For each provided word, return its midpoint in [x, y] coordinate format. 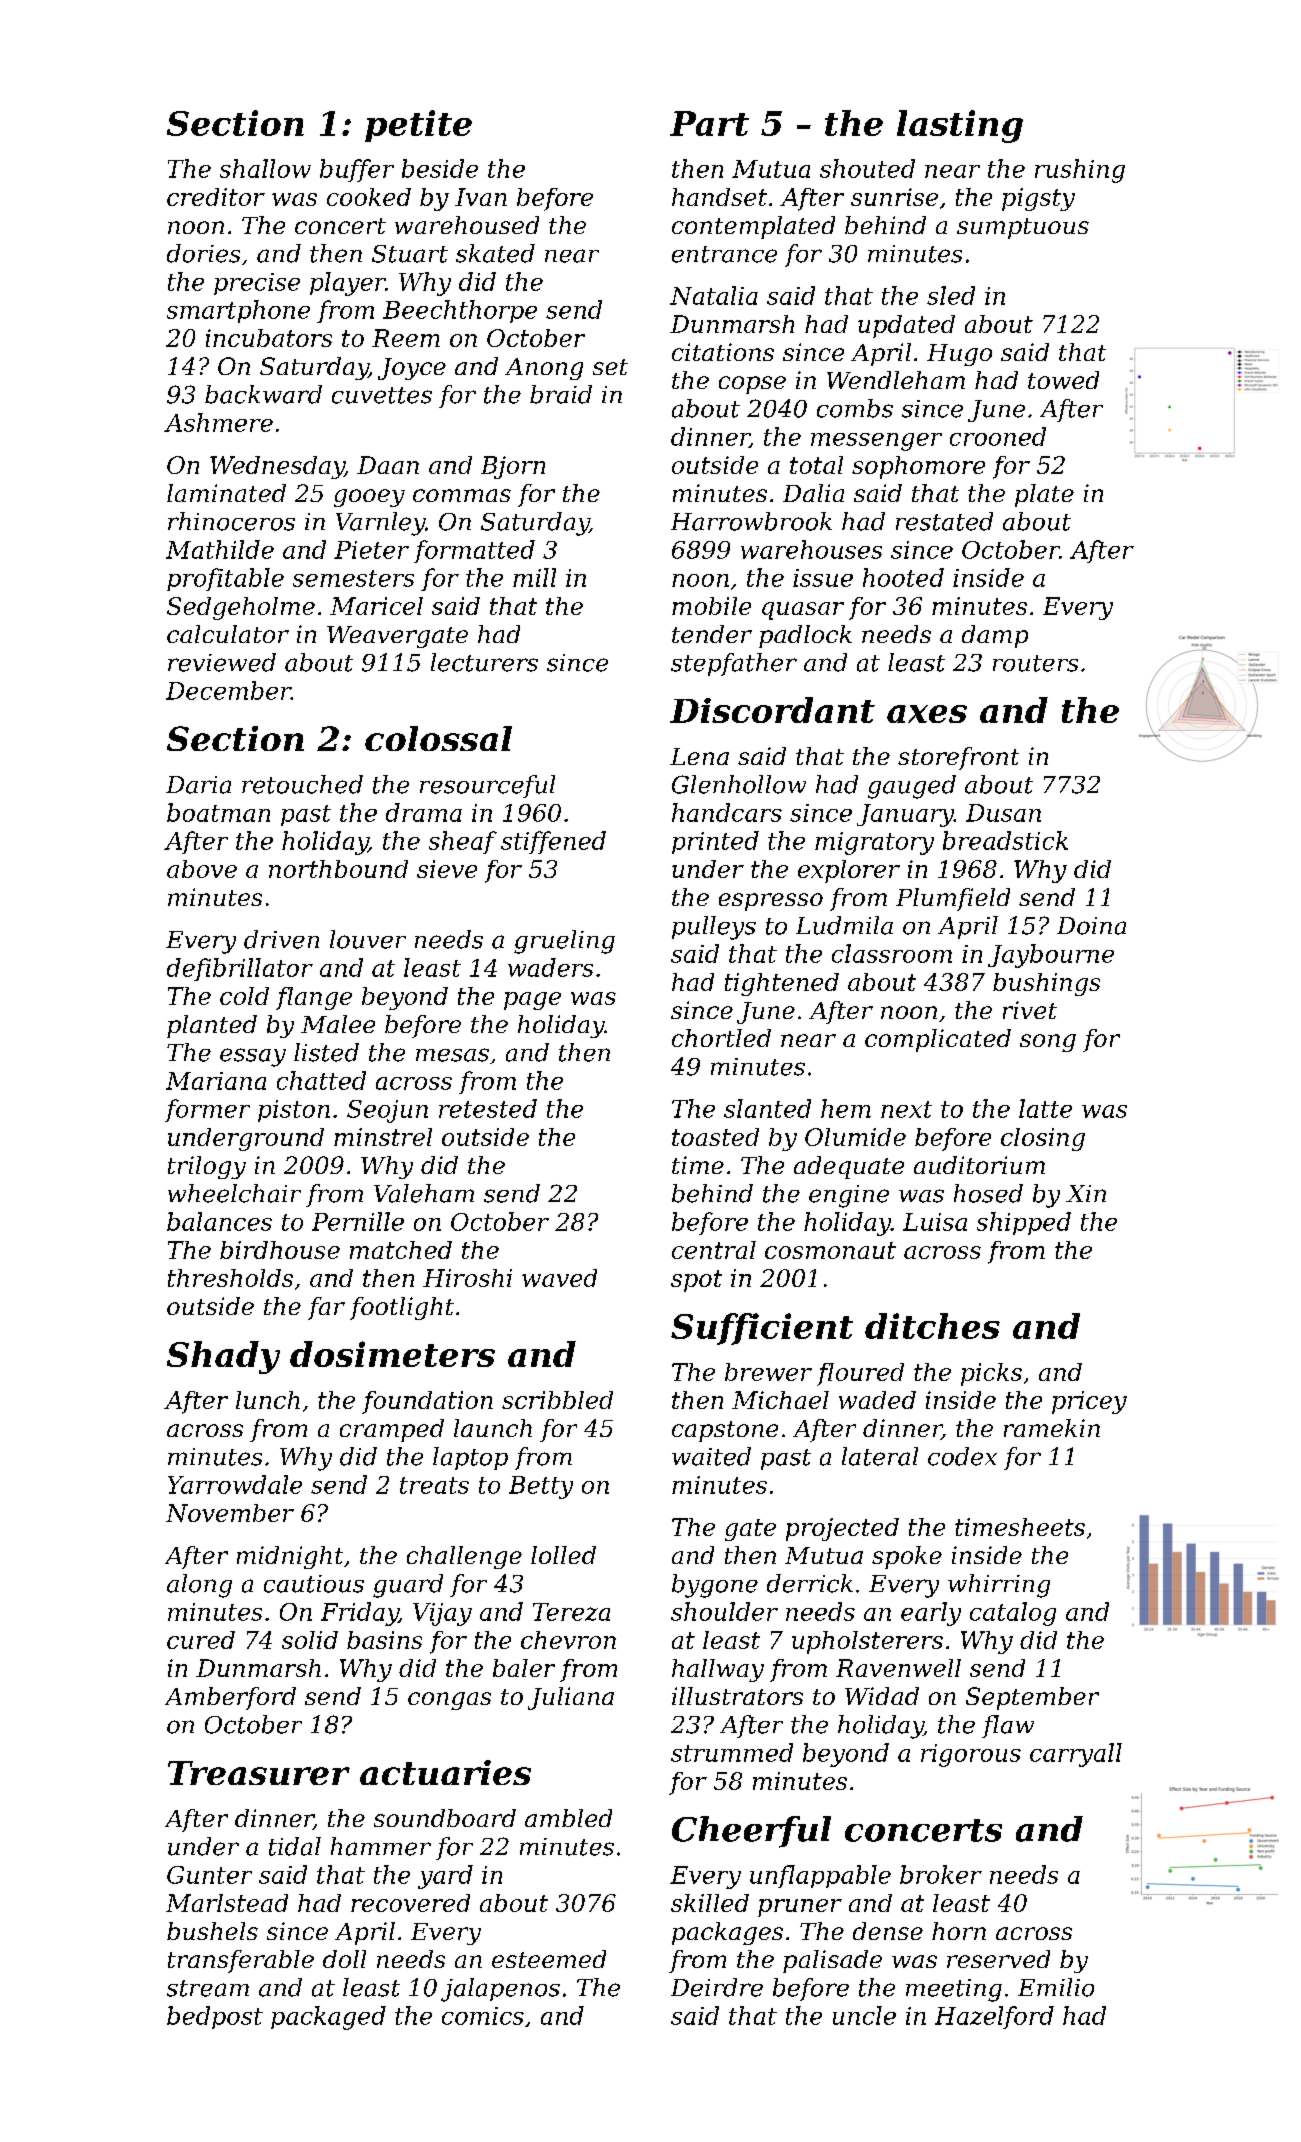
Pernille [358, 1221]
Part [709, 123]
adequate [849, 1167]
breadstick [1005, 840]
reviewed [222, 662]
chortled [721, 1038]
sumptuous [1023, 228]
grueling [564, 942]
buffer [357, 170]
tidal [295, 1846]
